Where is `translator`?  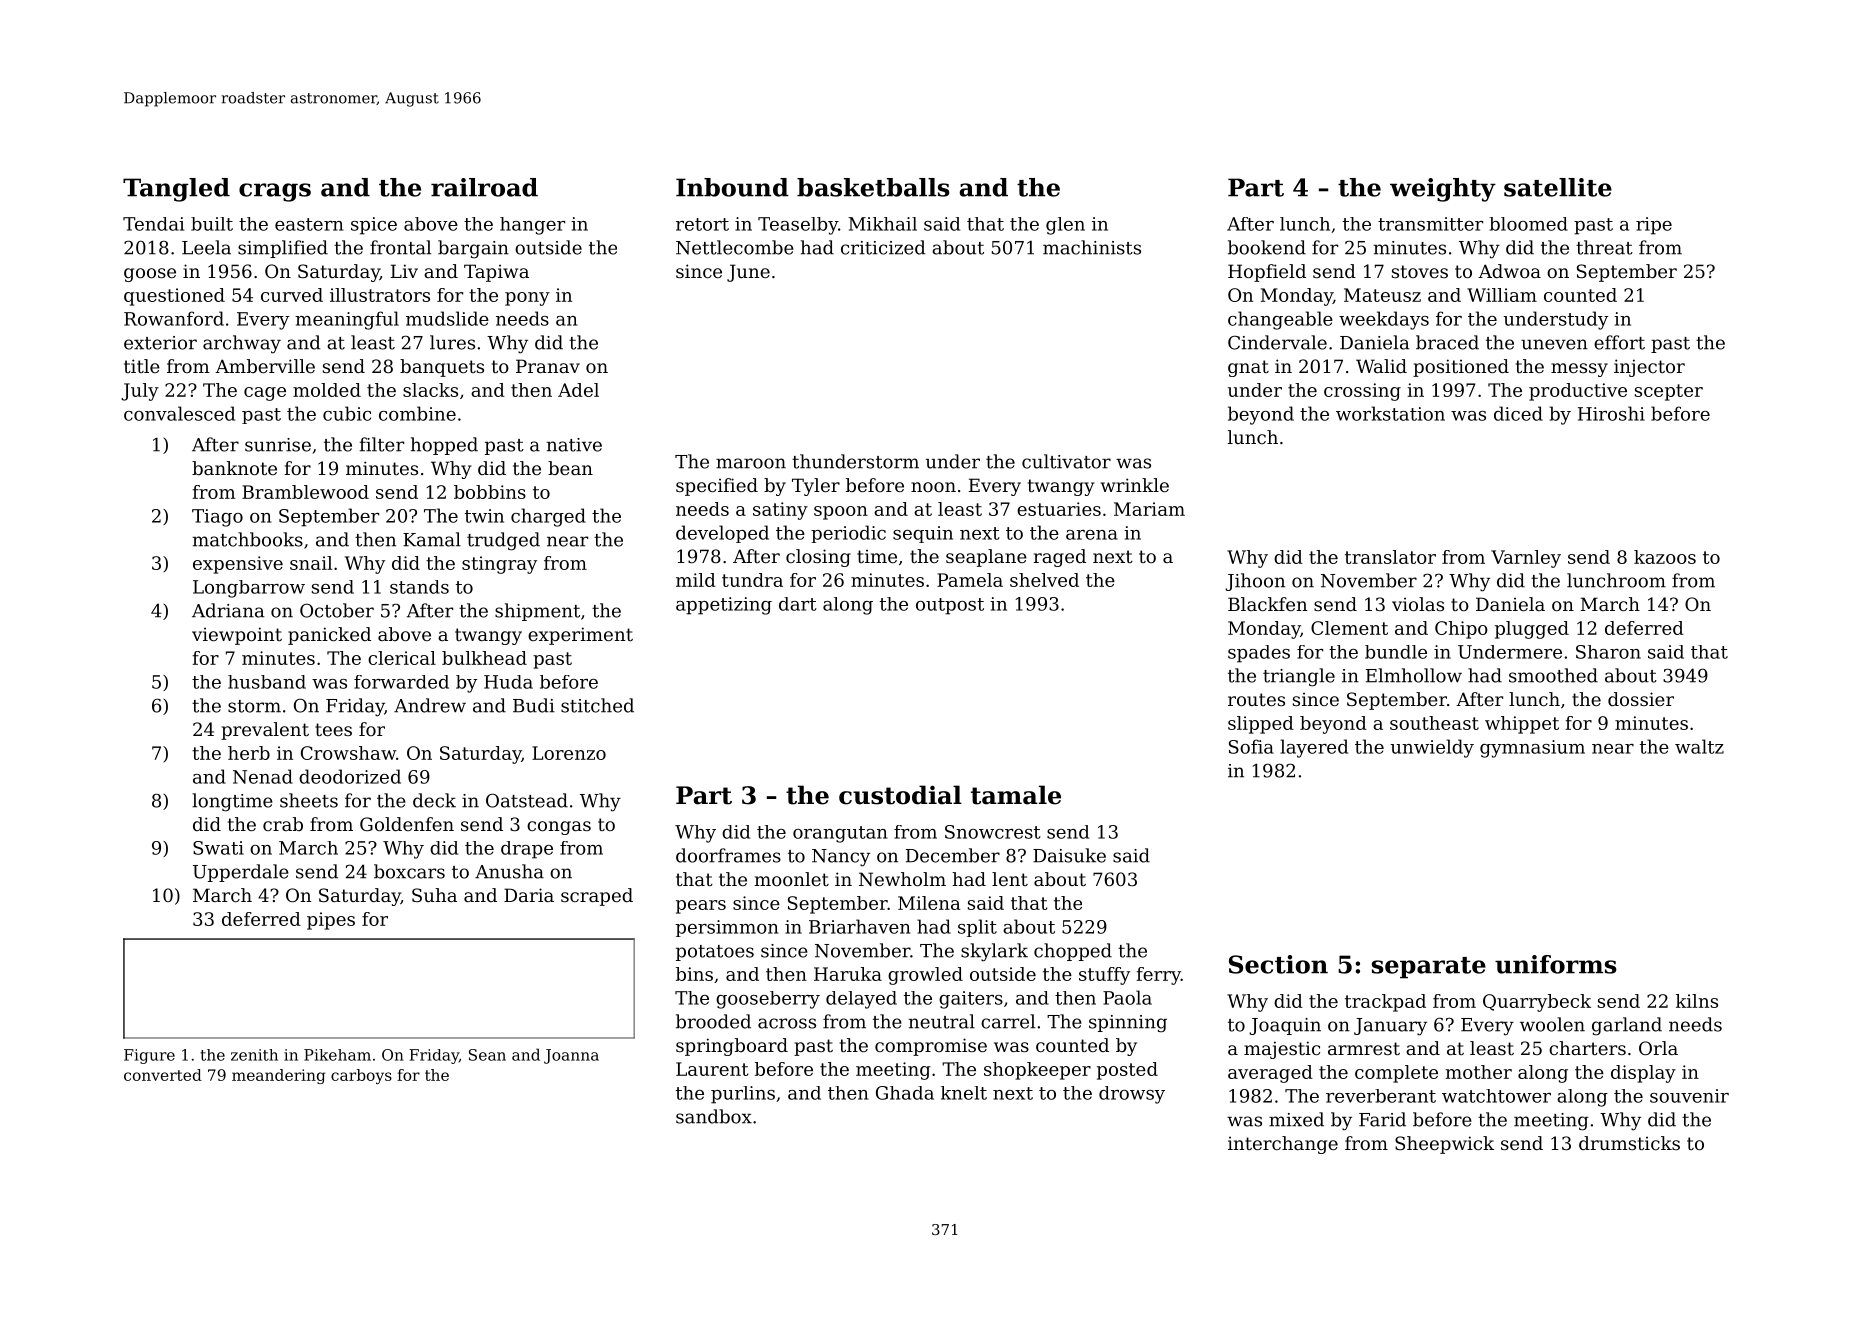
translator is located at coordinates (1390, 557).
